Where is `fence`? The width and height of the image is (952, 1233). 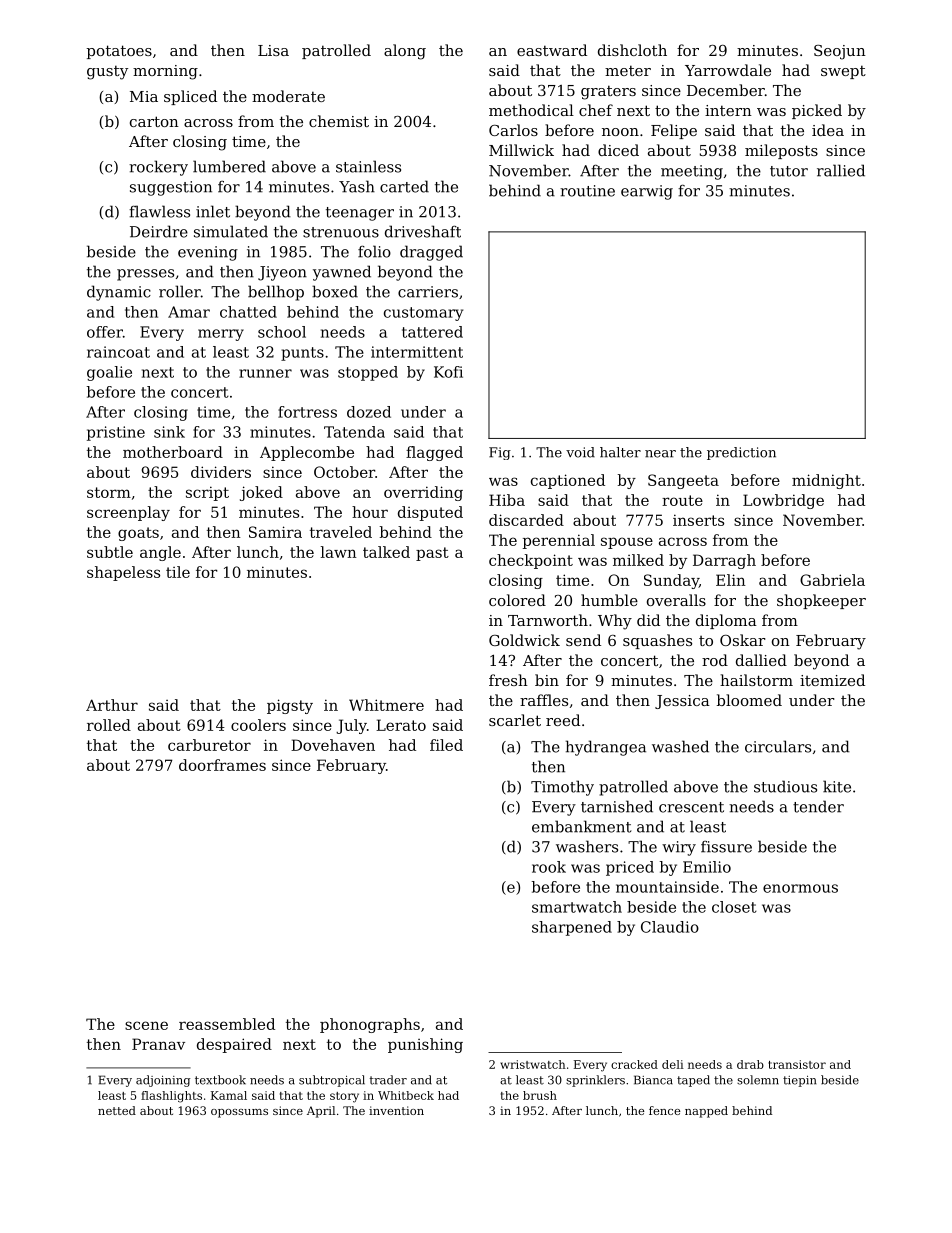 fence is located at coordinates (664, 1110).
